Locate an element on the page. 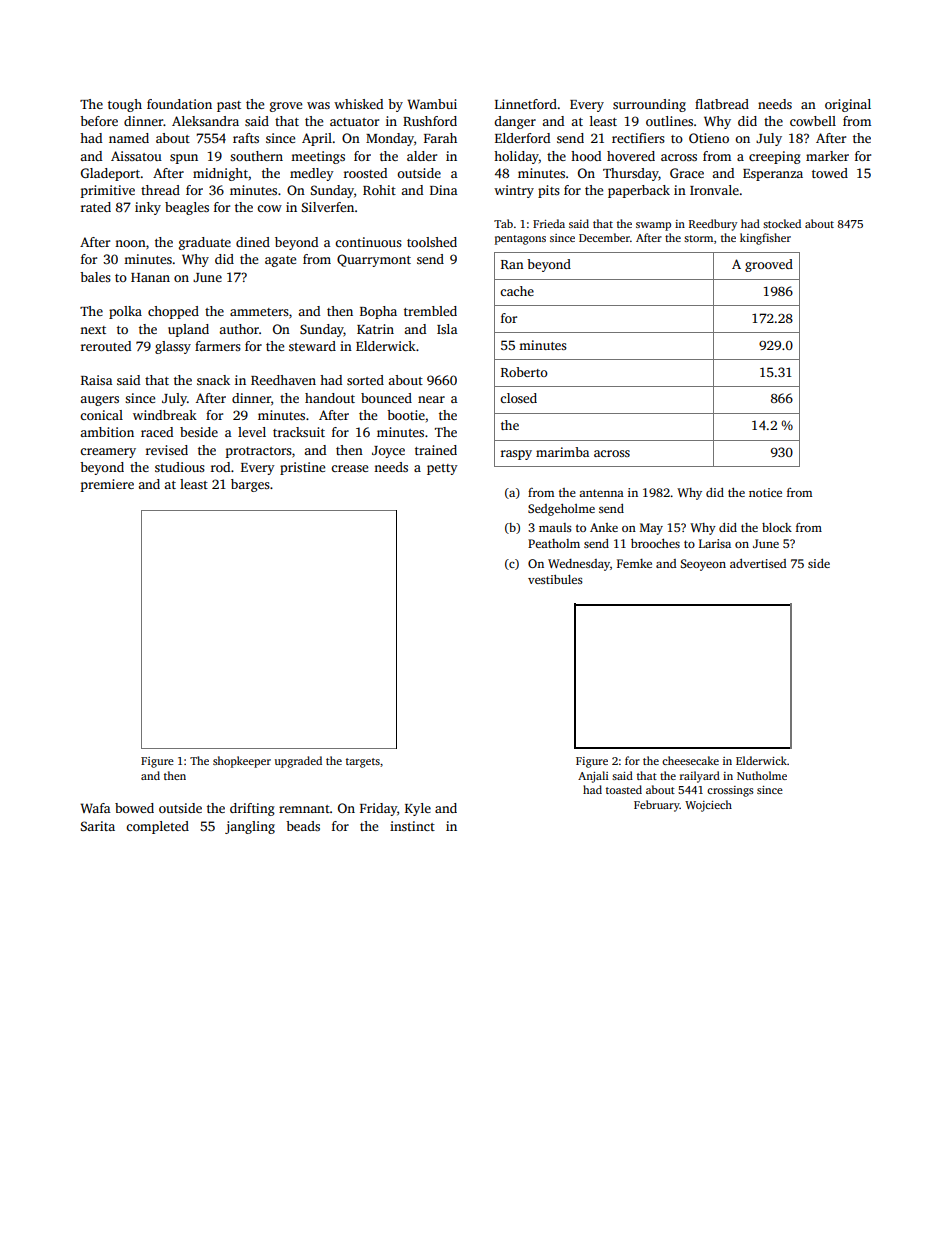 The width and height of the document is (952, 1233). snack is located at coordinates (213, 380).
